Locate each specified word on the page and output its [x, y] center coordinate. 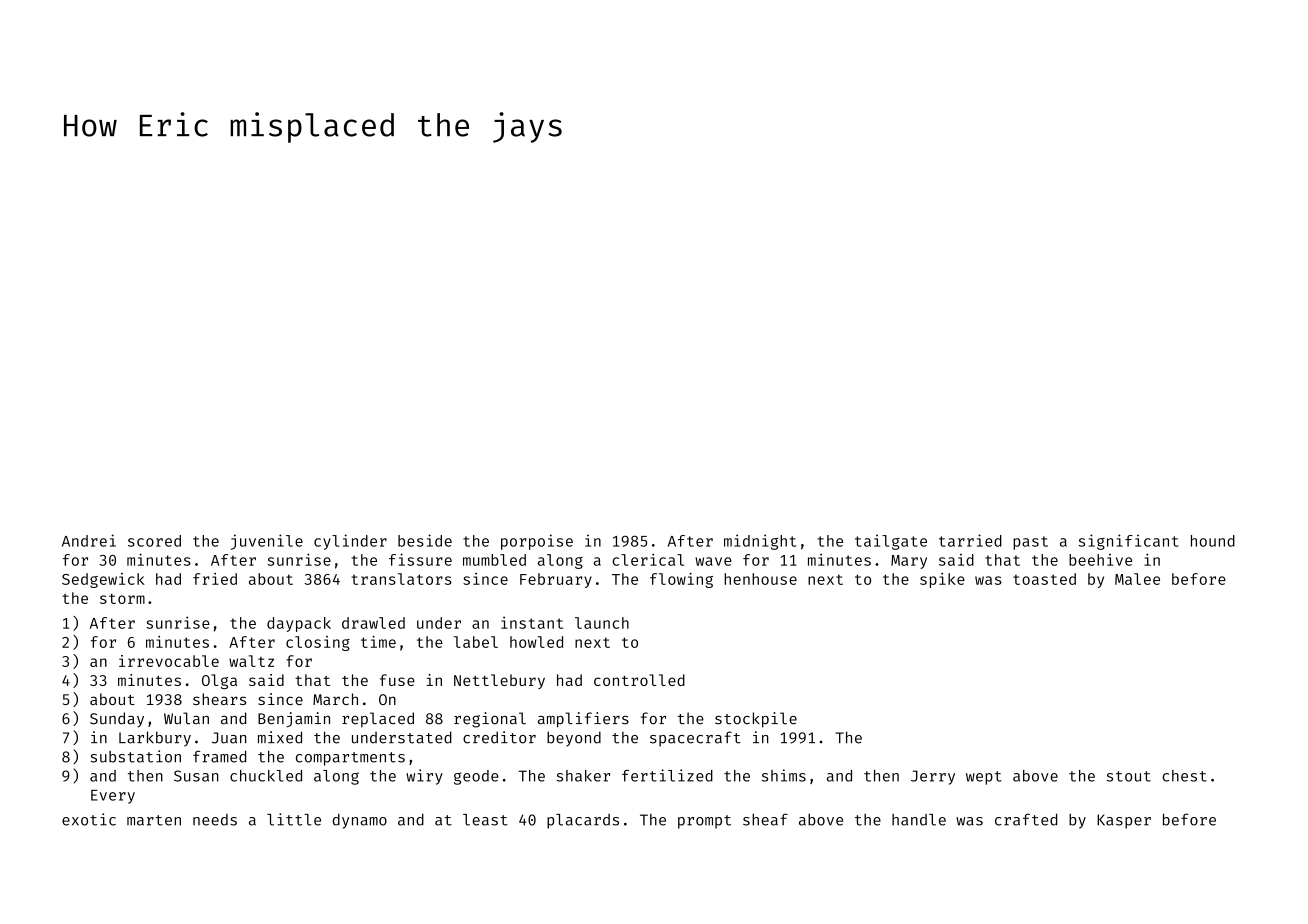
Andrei [89, 540]
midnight [760, 542]
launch [602, 623]
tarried [970, 540]
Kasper [1124, 821]
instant [532, 623]
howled [536, 642]
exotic [89, 819]
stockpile [756, 720]
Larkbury [155, 739]
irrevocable [169, 661]
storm [122, 599]
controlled [639, 680]
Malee [1137, 579]
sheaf [765, 819]
